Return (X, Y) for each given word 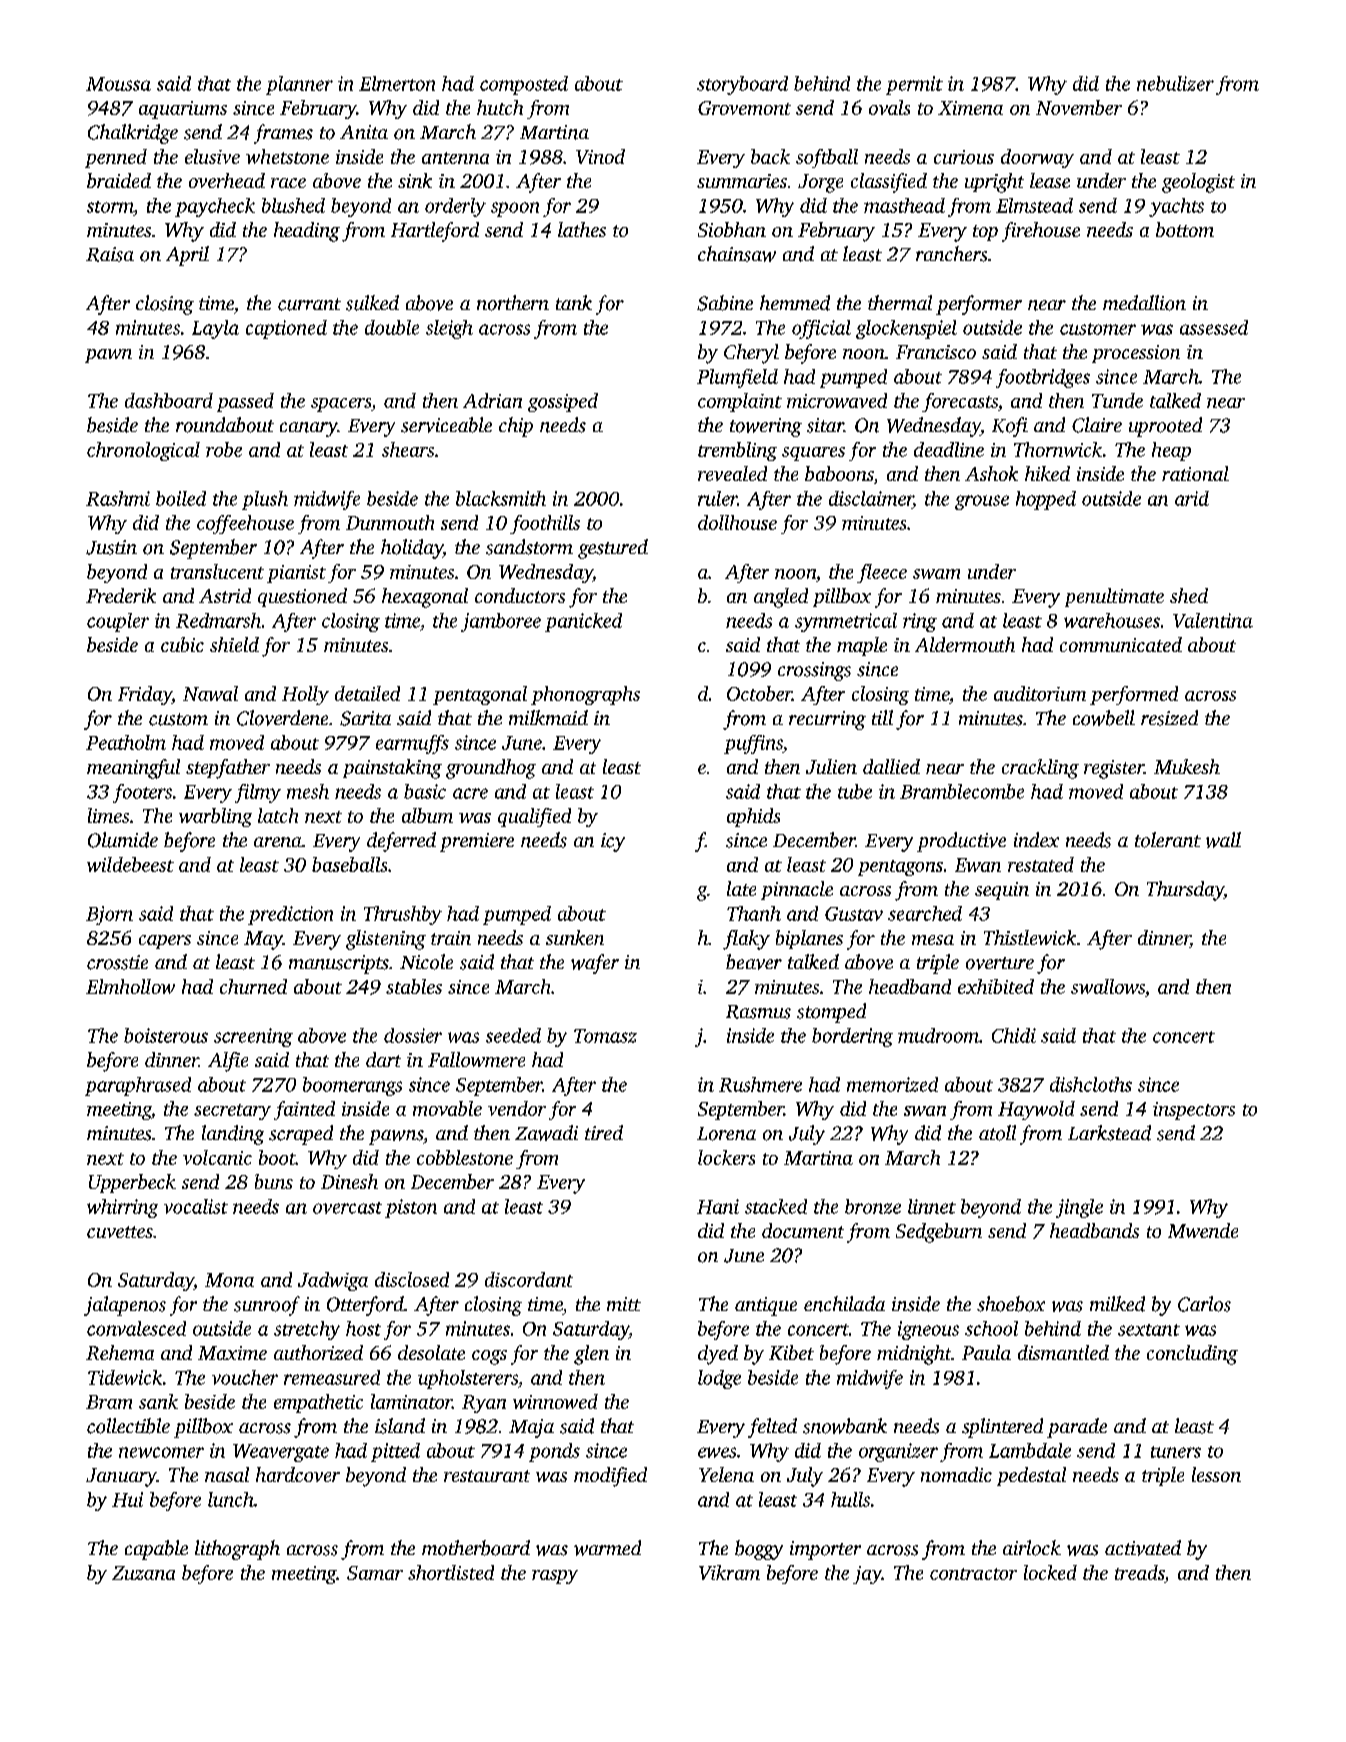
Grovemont (744, 108)
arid (1192, 498)
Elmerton (397, 83)
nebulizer (1175, 83)
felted (772, 1428)
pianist (296, 574)
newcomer (161, 1452)
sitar (825, 425)
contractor (973, 1574)
